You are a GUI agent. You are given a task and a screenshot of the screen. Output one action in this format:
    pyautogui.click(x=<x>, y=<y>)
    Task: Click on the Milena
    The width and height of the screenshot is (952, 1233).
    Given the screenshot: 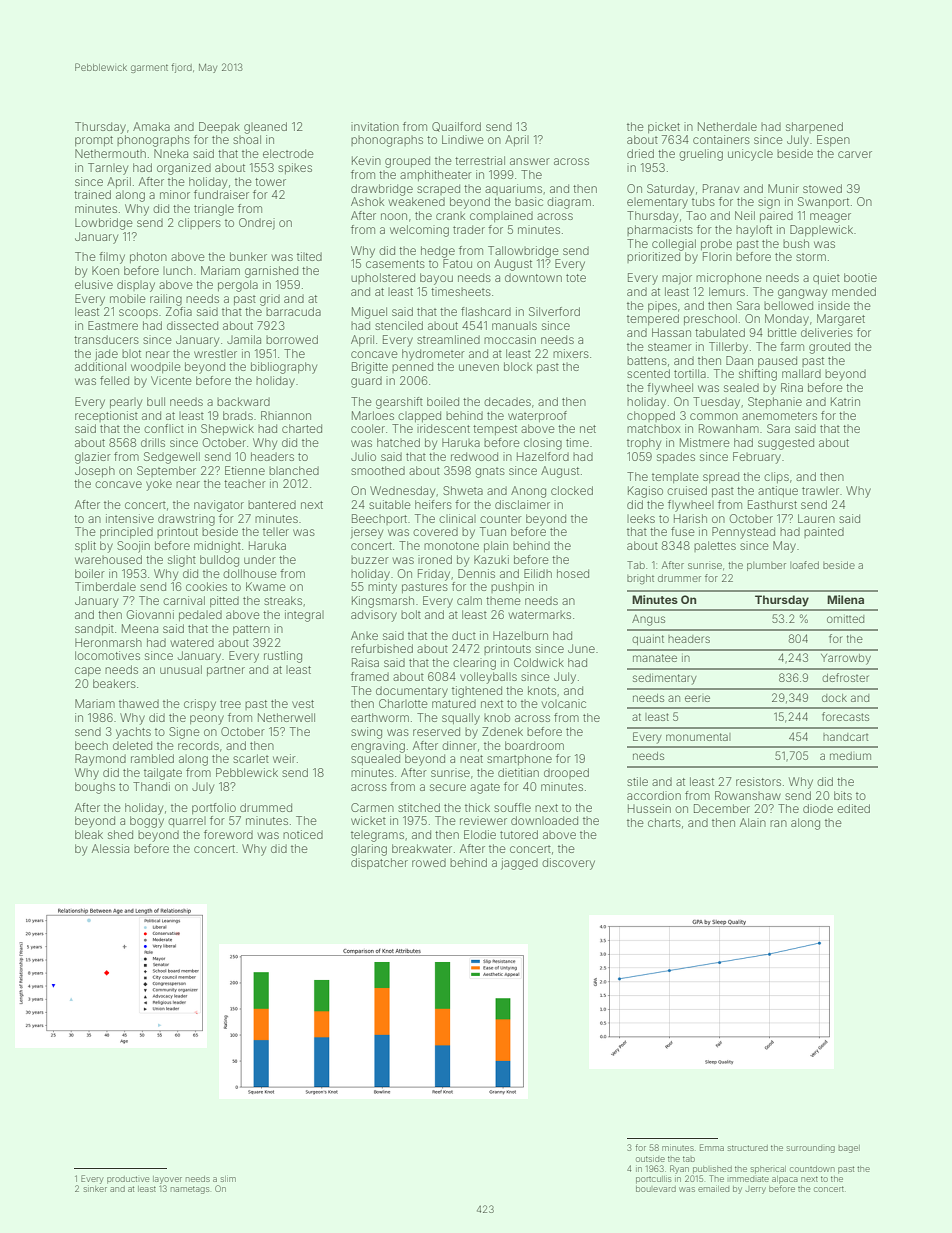 What is the action you would take?
    pyautogui.click(x=845, y=599)
